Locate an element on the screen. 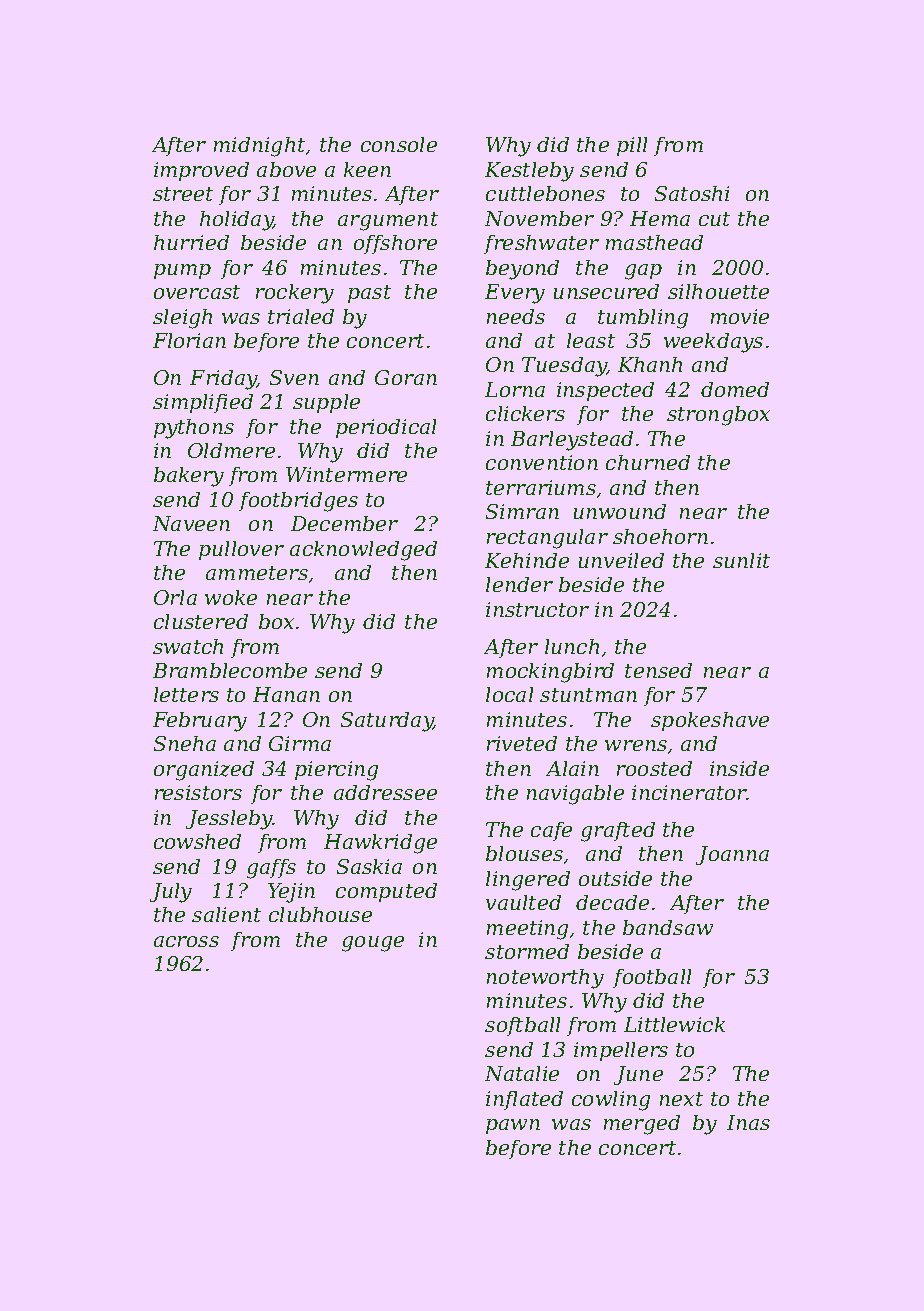 Image resolution: width=924 pixels, height=1311 pixels. swatch is located at coordinates (188, 646).
